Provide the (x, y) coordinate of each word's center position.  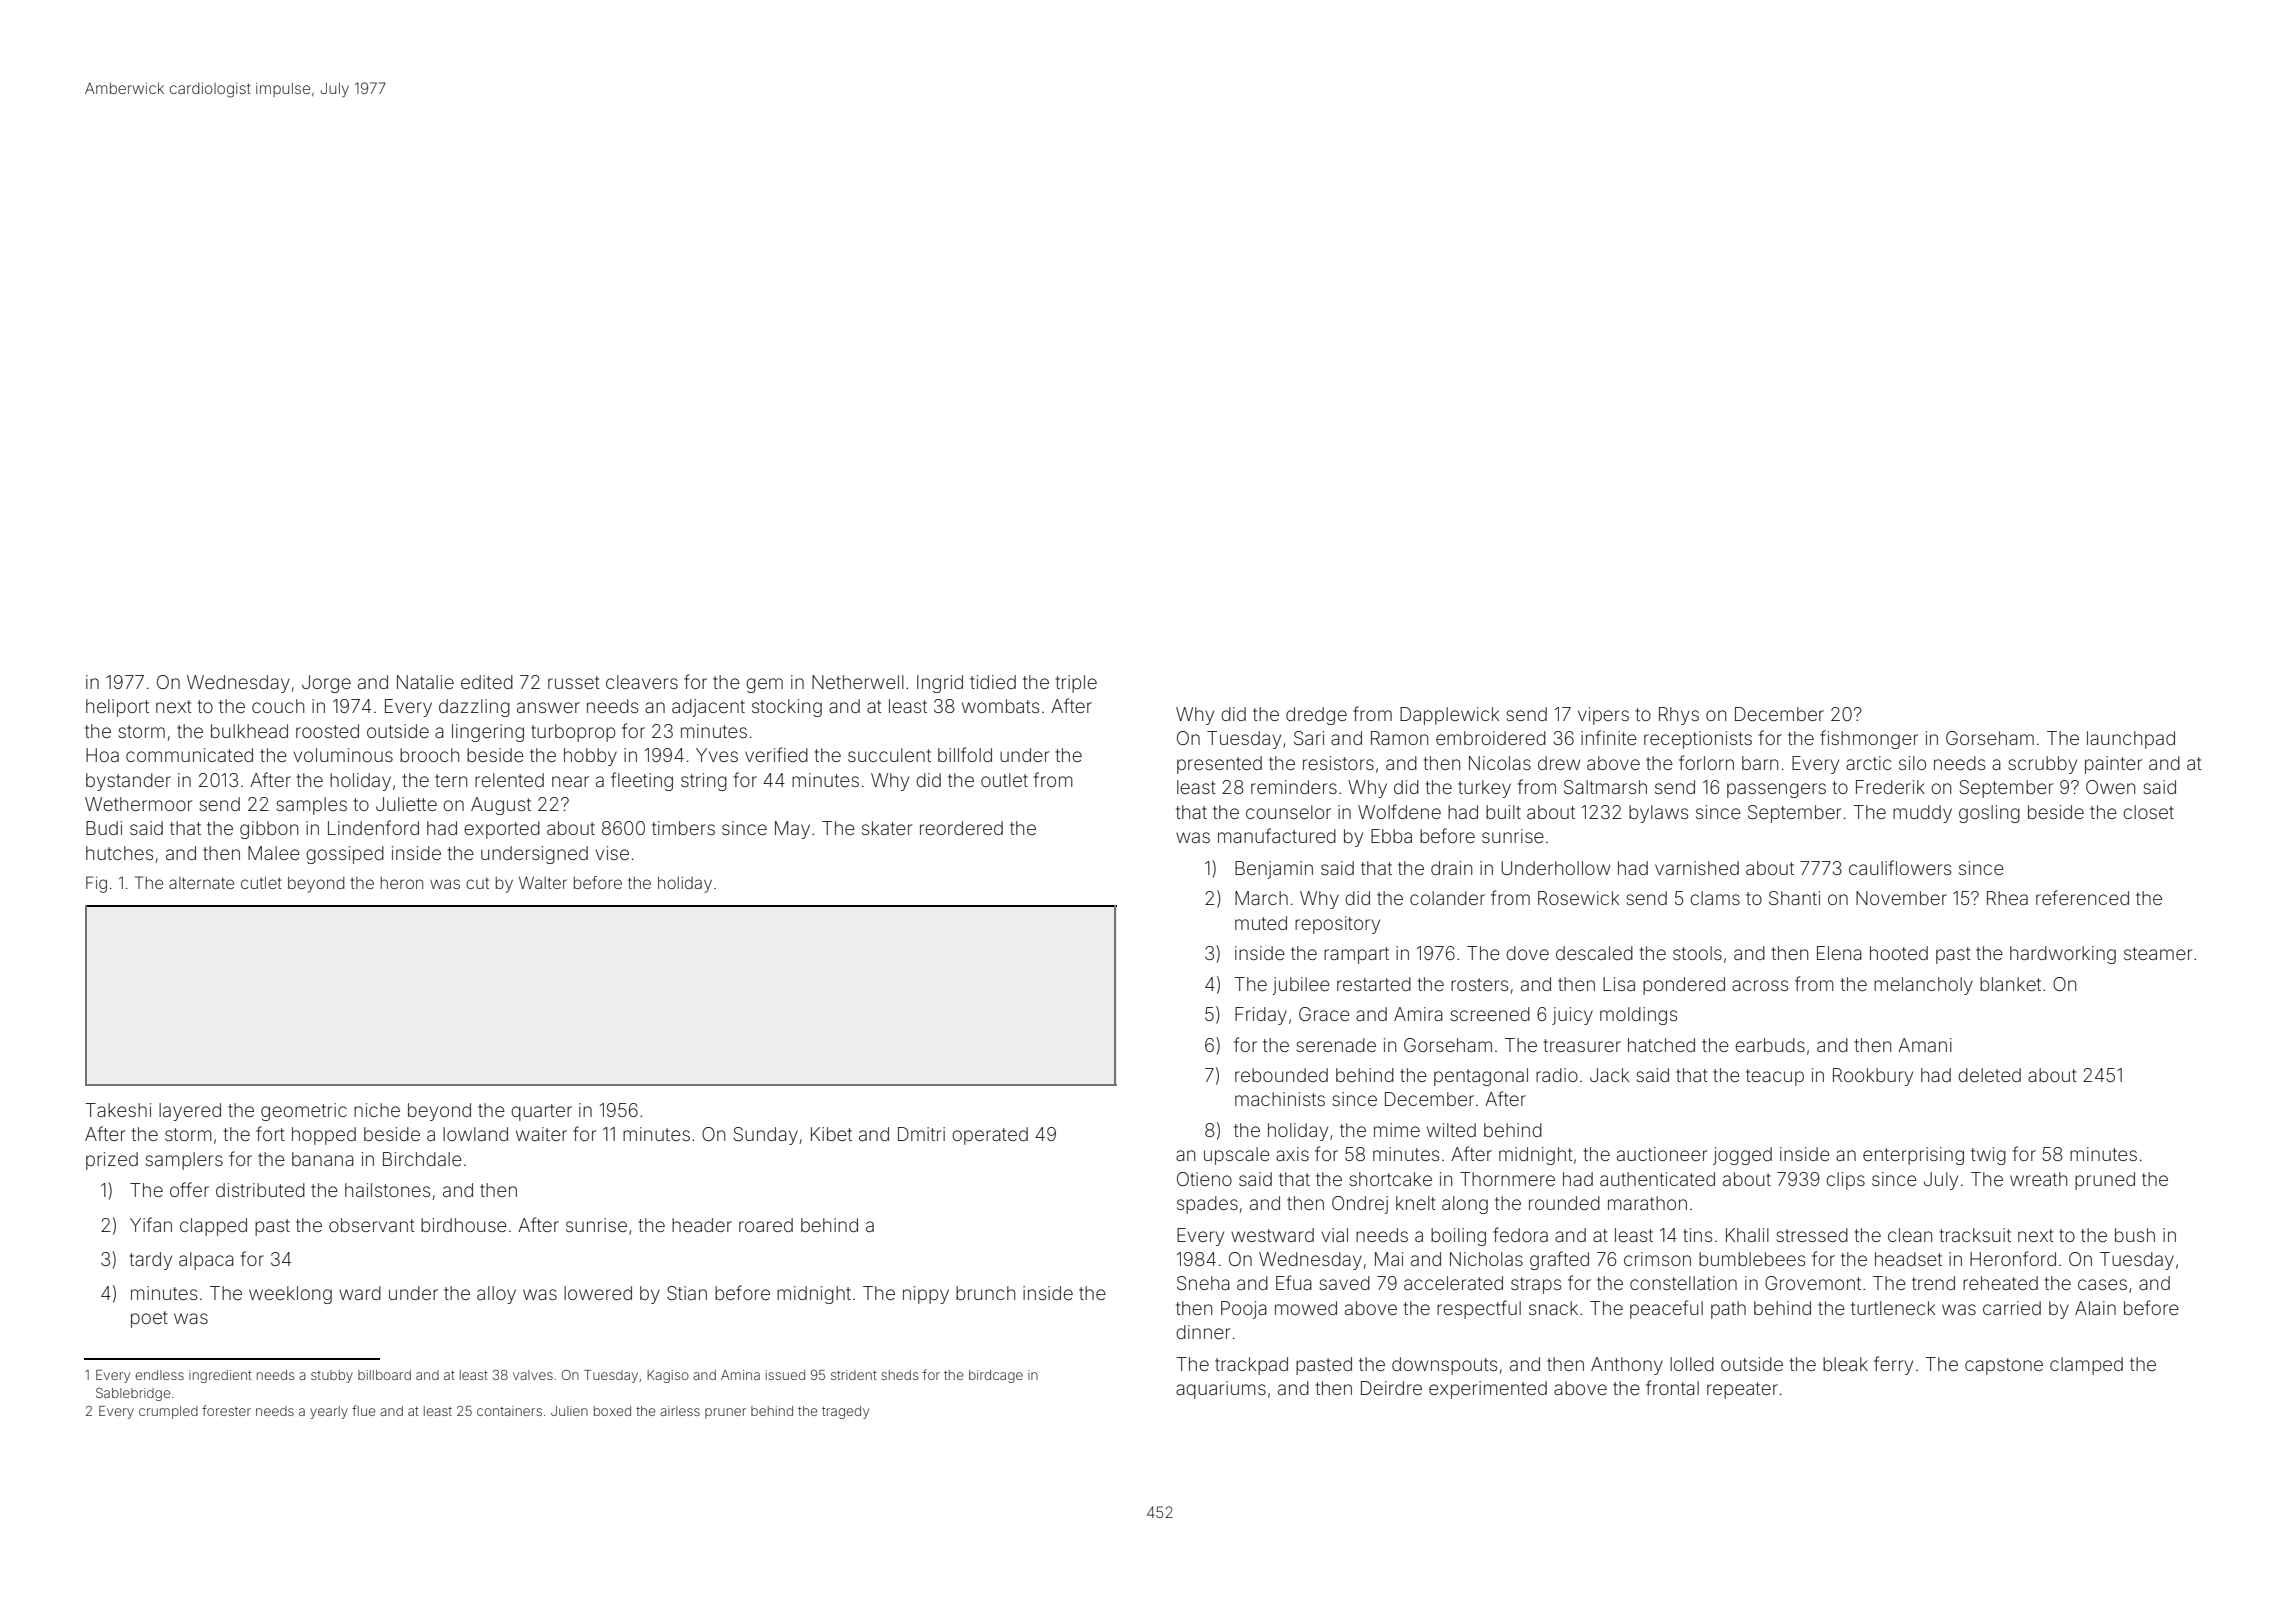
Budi (104, 828)
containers (509, 1411)
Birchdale (422, 1159)
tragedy (845, 1412)
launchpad (2131, 740)
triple (1076, 684)
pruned (2105, 1181)
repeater (1742, 1390)
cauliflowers (1900, 867)
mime (1397, 1130)
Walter (543, 882)
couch (278, 706)
